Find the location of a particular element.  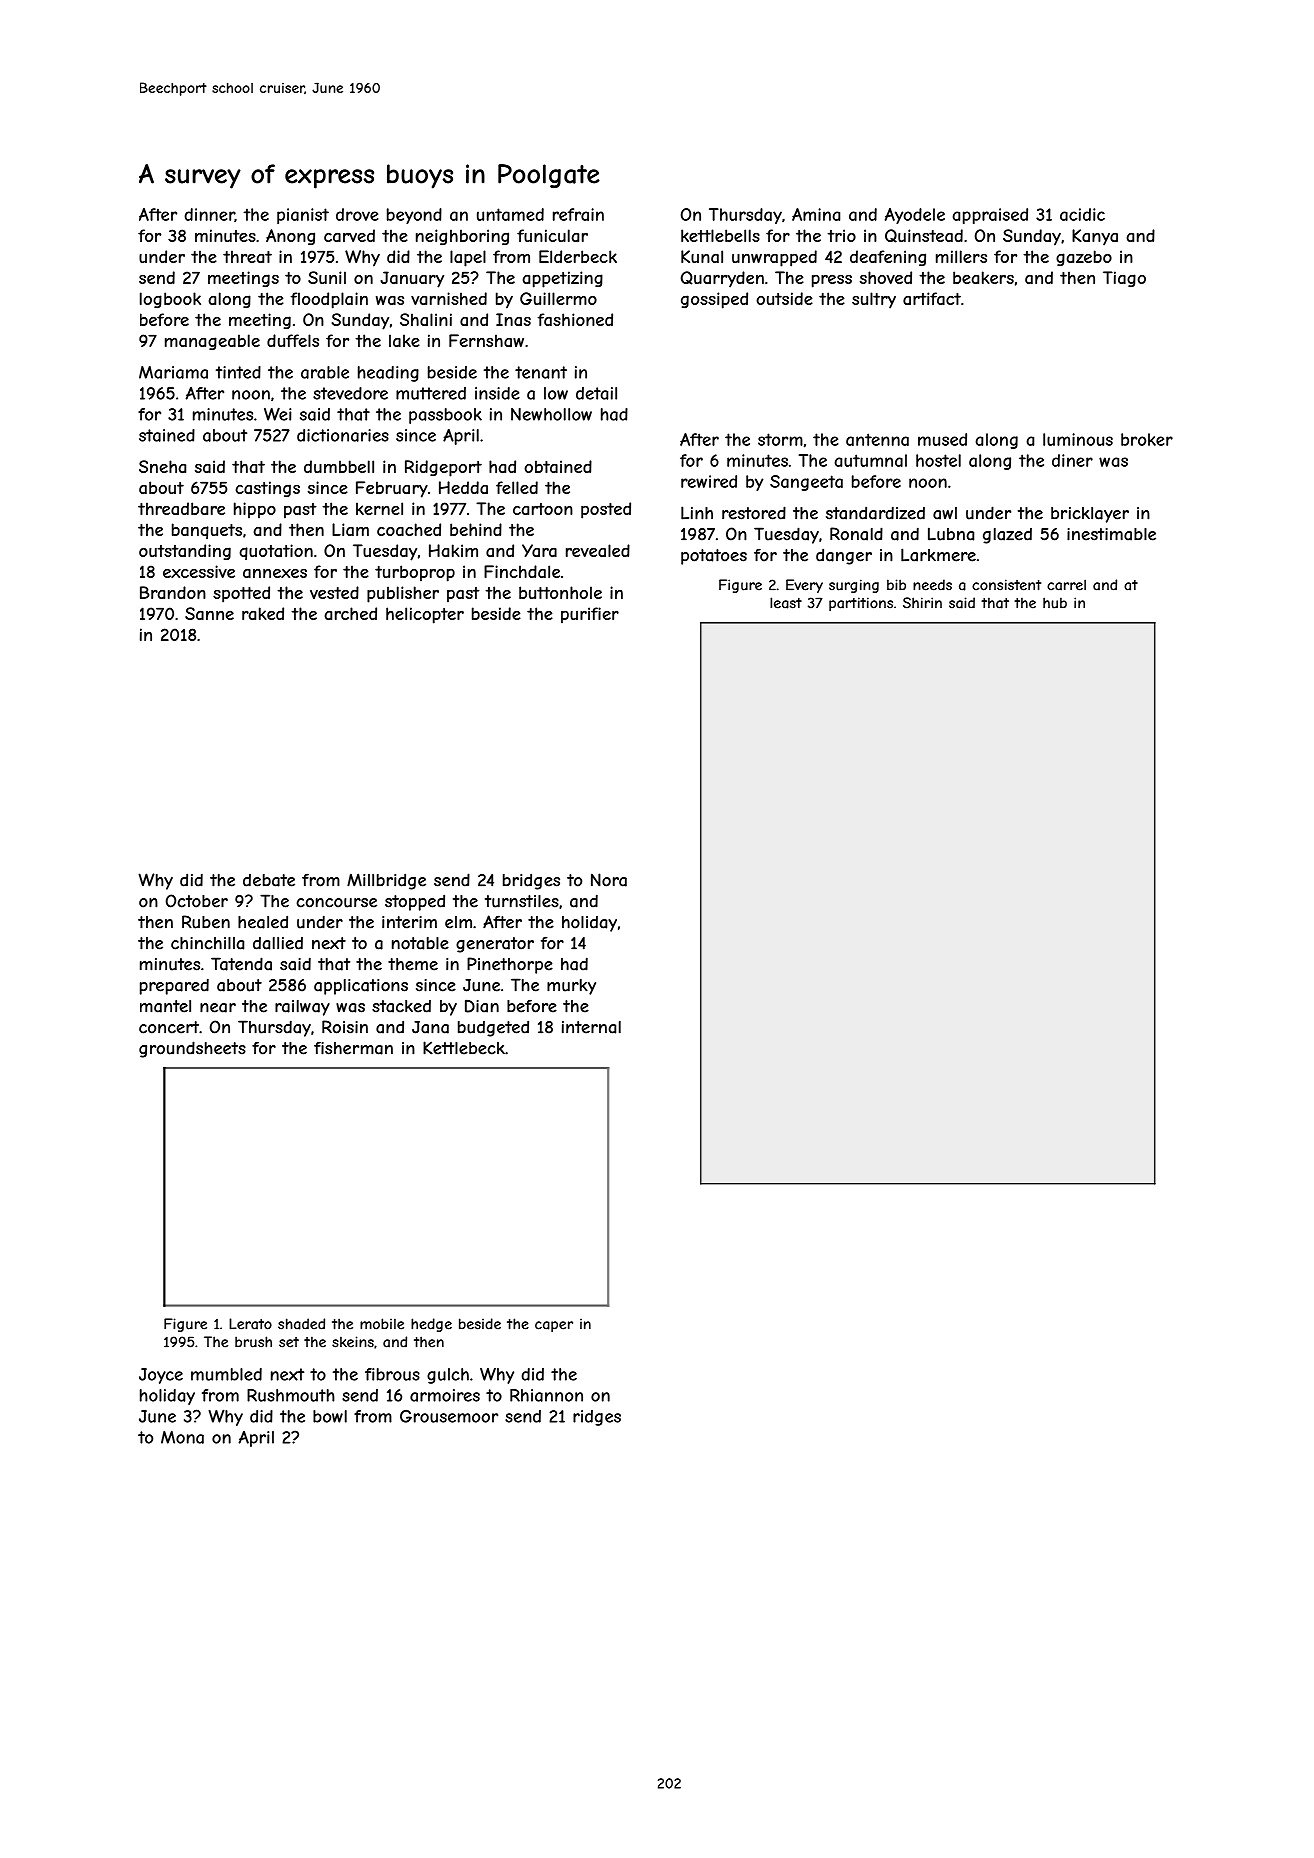

broker is located at coordinates (1147, 439).
